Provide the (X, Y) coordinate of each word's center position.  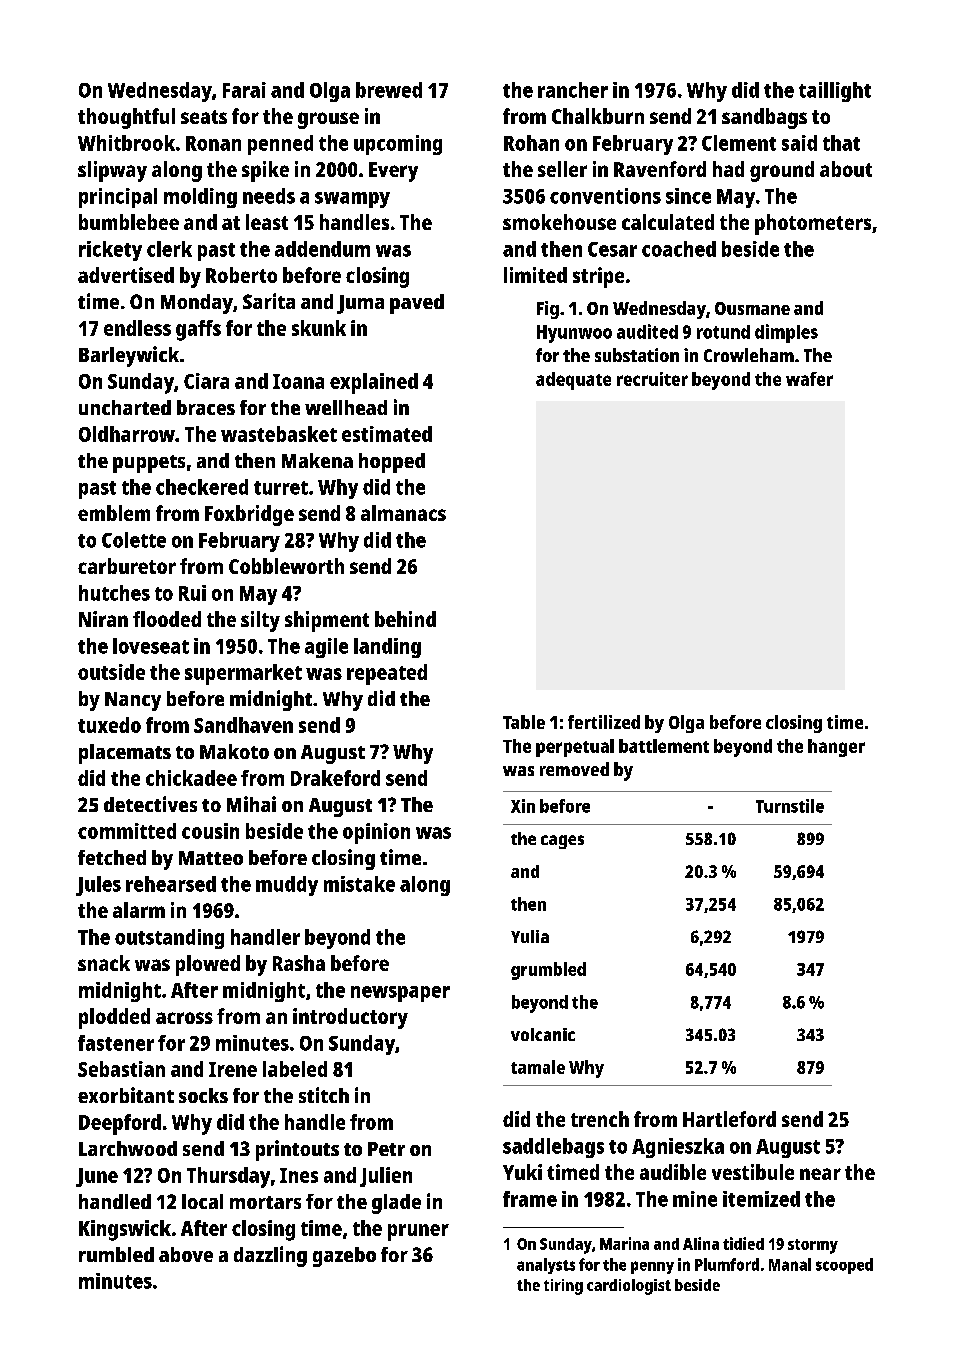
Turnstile (790, 806)
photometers (813, 224)
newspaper (400, 994)
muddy (287, 886)
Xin (523, 806)
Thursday (228, 1177)
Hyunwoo (574, 334)
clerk (169, 249)
